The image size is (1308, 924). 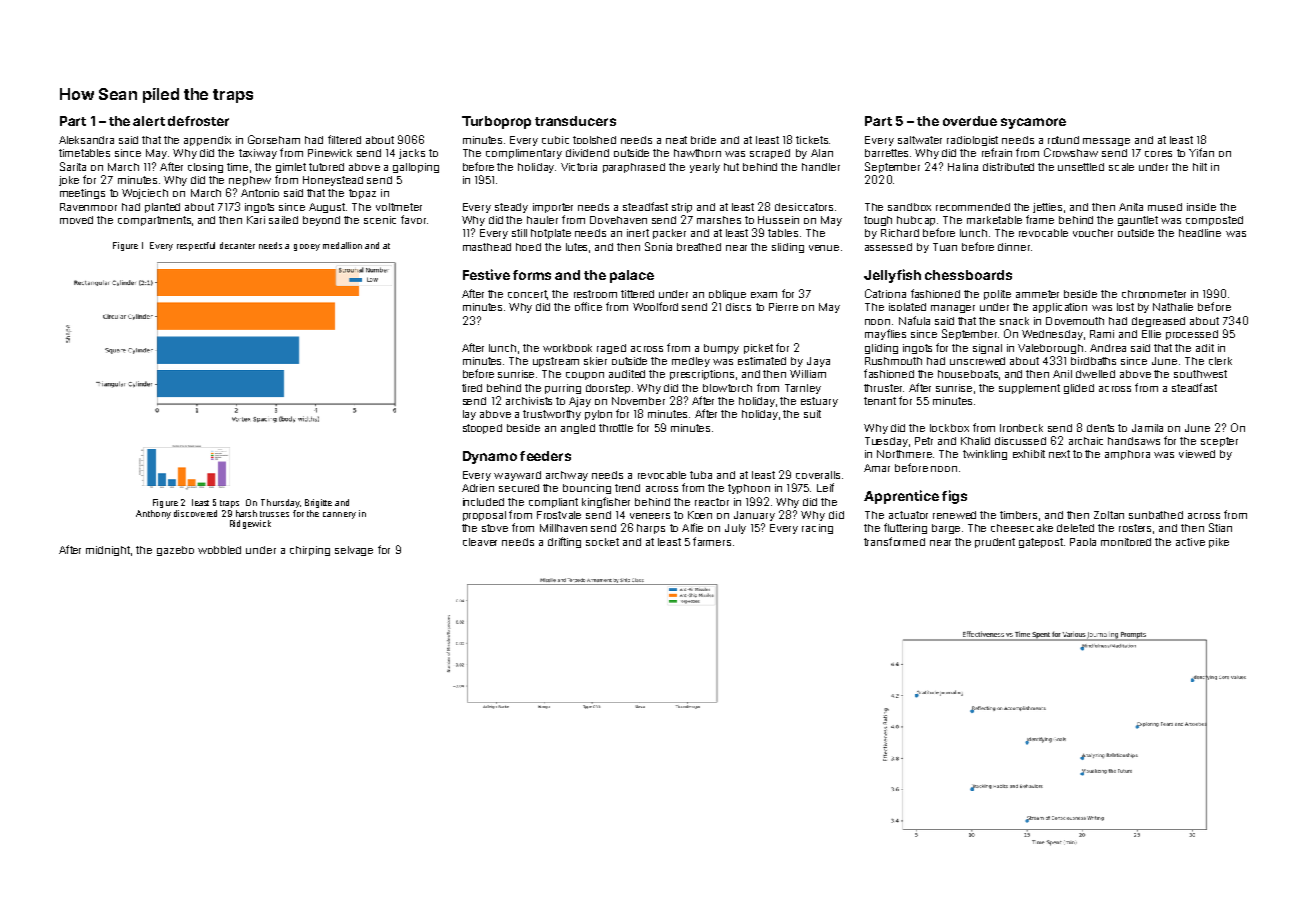 I want to click on closing, so click(x=205, y=168).
